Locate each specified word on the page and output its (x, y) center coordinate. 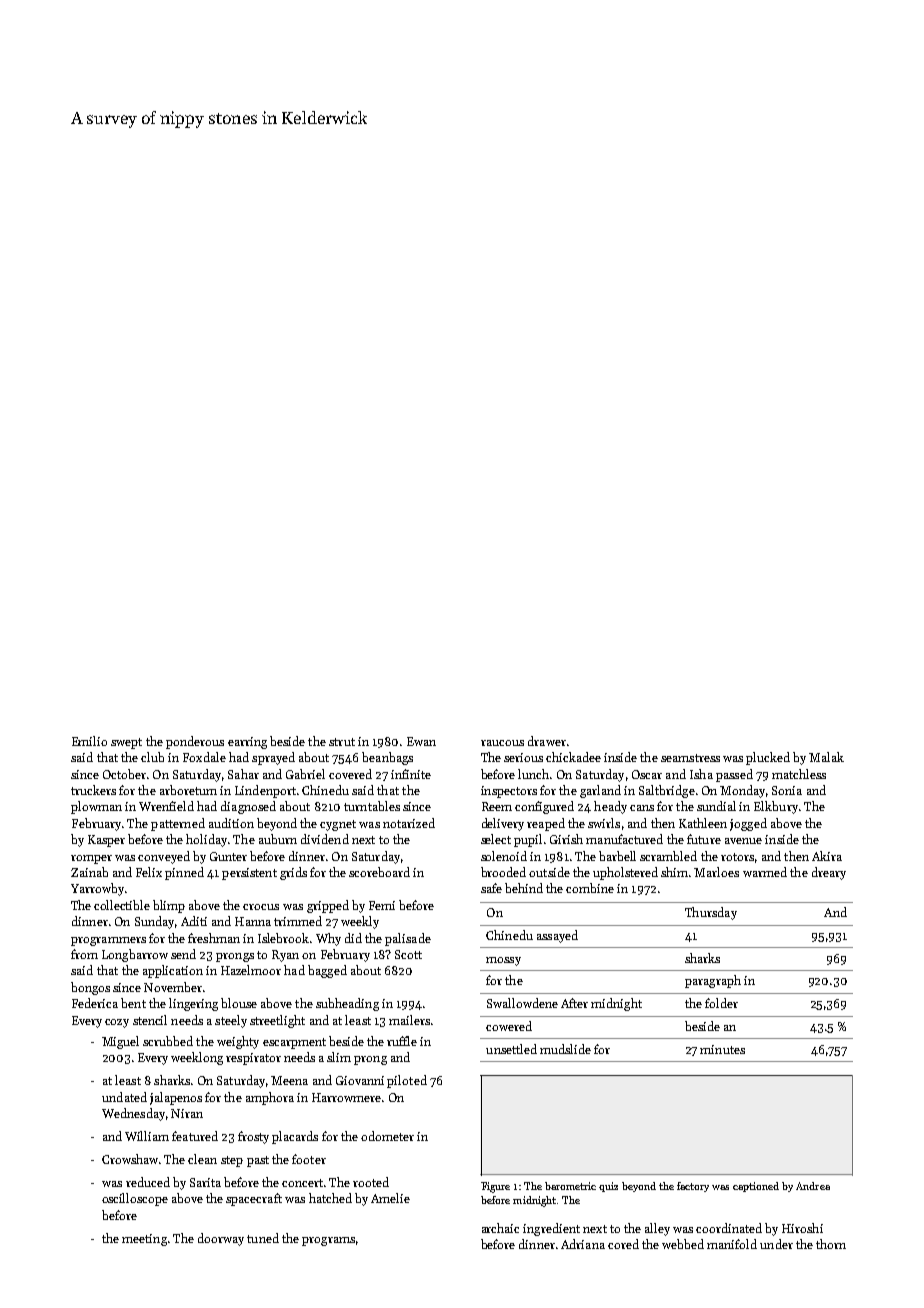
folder (721, 1003)
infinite (411, 774)
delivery (503, 824)
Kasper (106, 841)
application (173, 971)
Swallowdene (522, 1003)
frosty (253, 1137)
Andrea (813, 1186)
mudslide (565, 1049)
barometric (570, 1186)
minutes (722, 1049)
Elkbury (776, 807)
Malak (826, 757)
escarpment (294, 1043)
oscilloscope (135, 1199)
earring (247, 743)
